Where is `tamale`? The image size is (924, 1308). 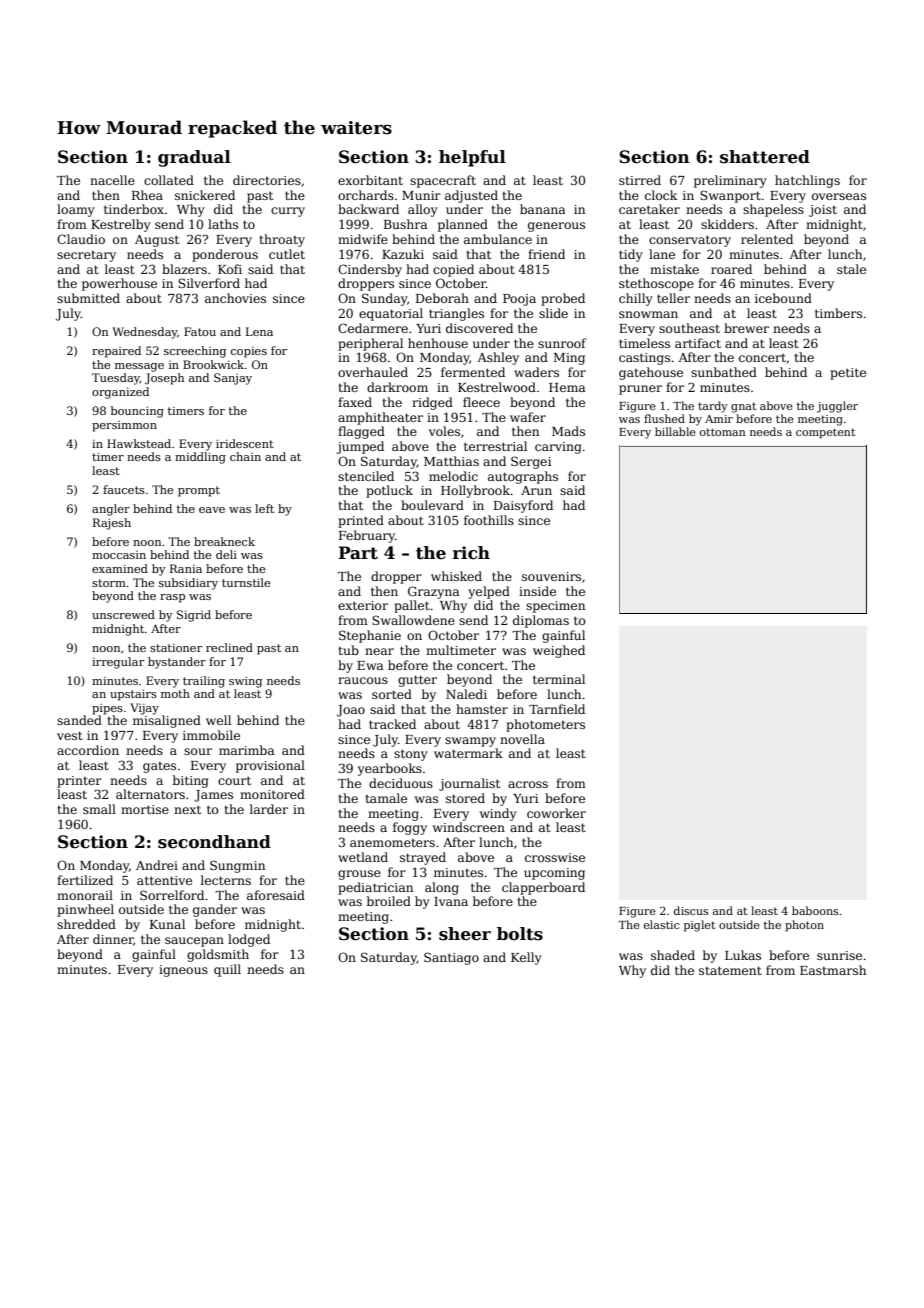
tamale is located at coordinates (386, 798).
